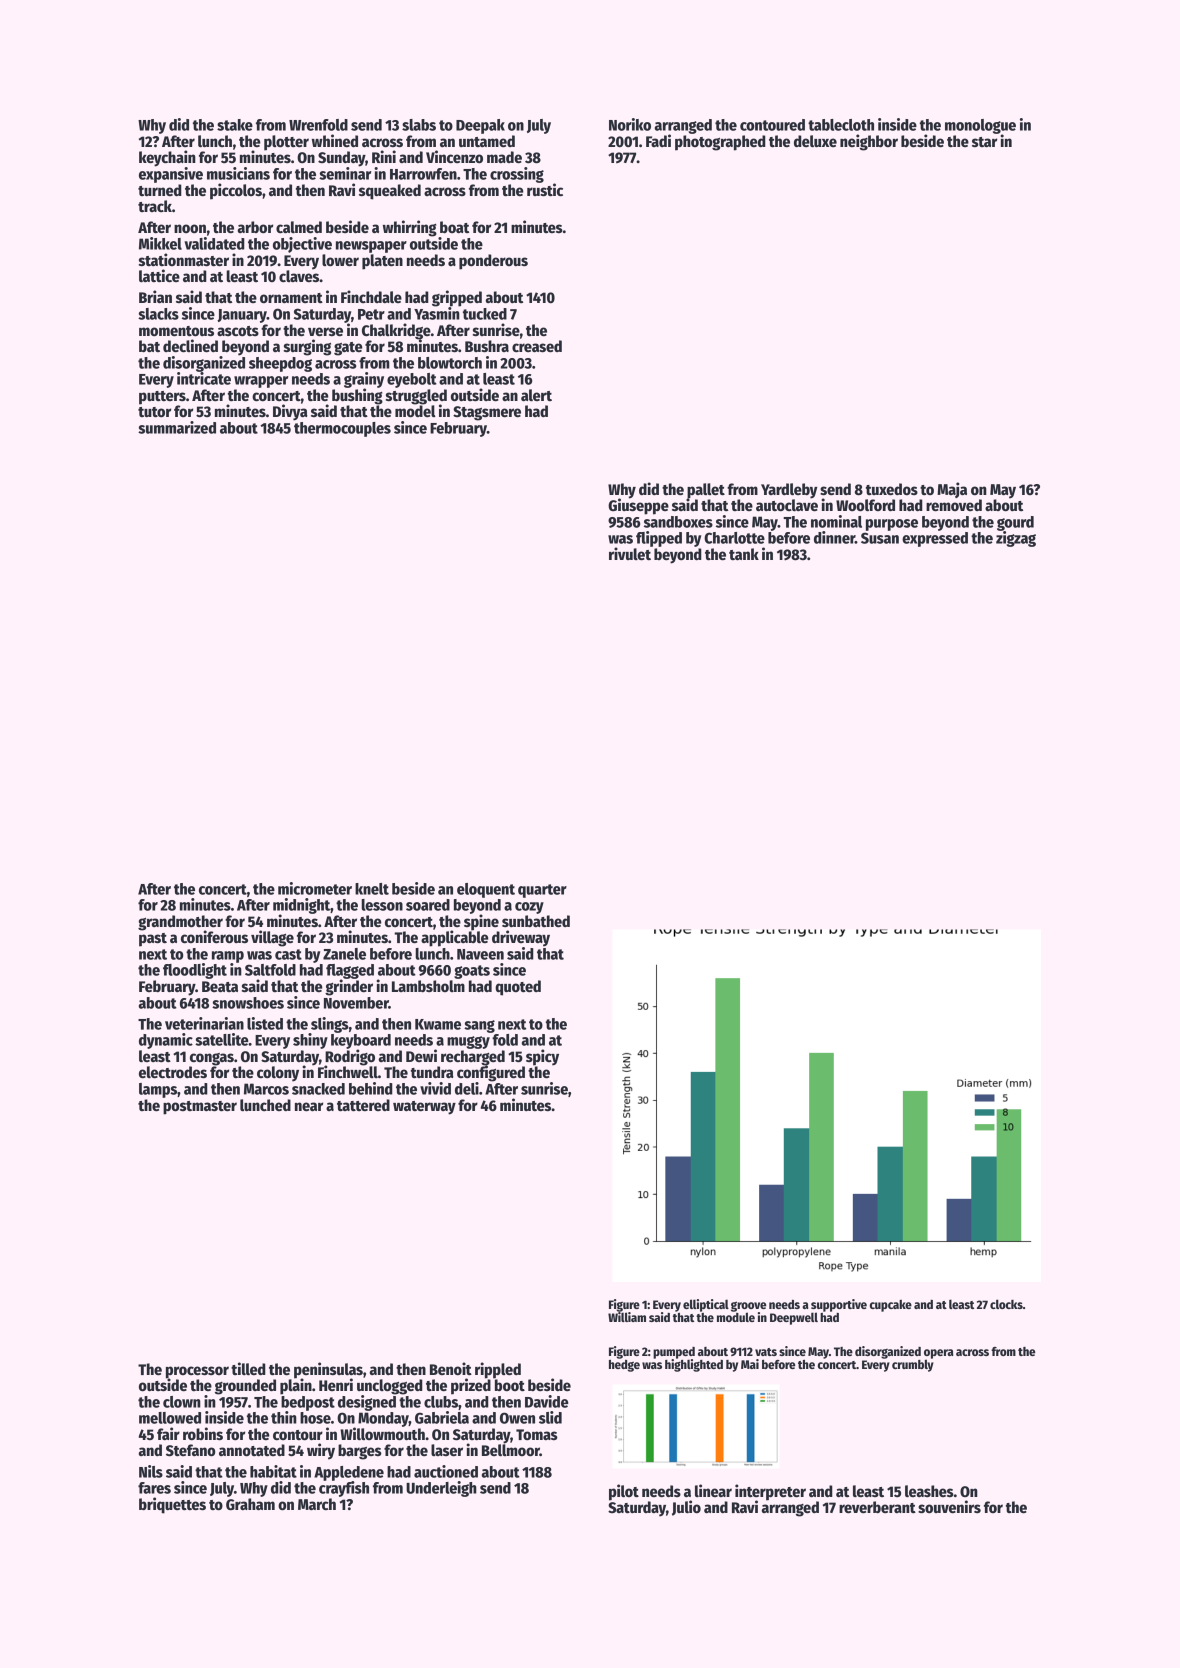 Image resolution: width=1180 pixels, height=1668 pixels. What do you see at coordinates (952, 490) in the screenshot?
I see `Maja` at bounding box center [952, 490].
